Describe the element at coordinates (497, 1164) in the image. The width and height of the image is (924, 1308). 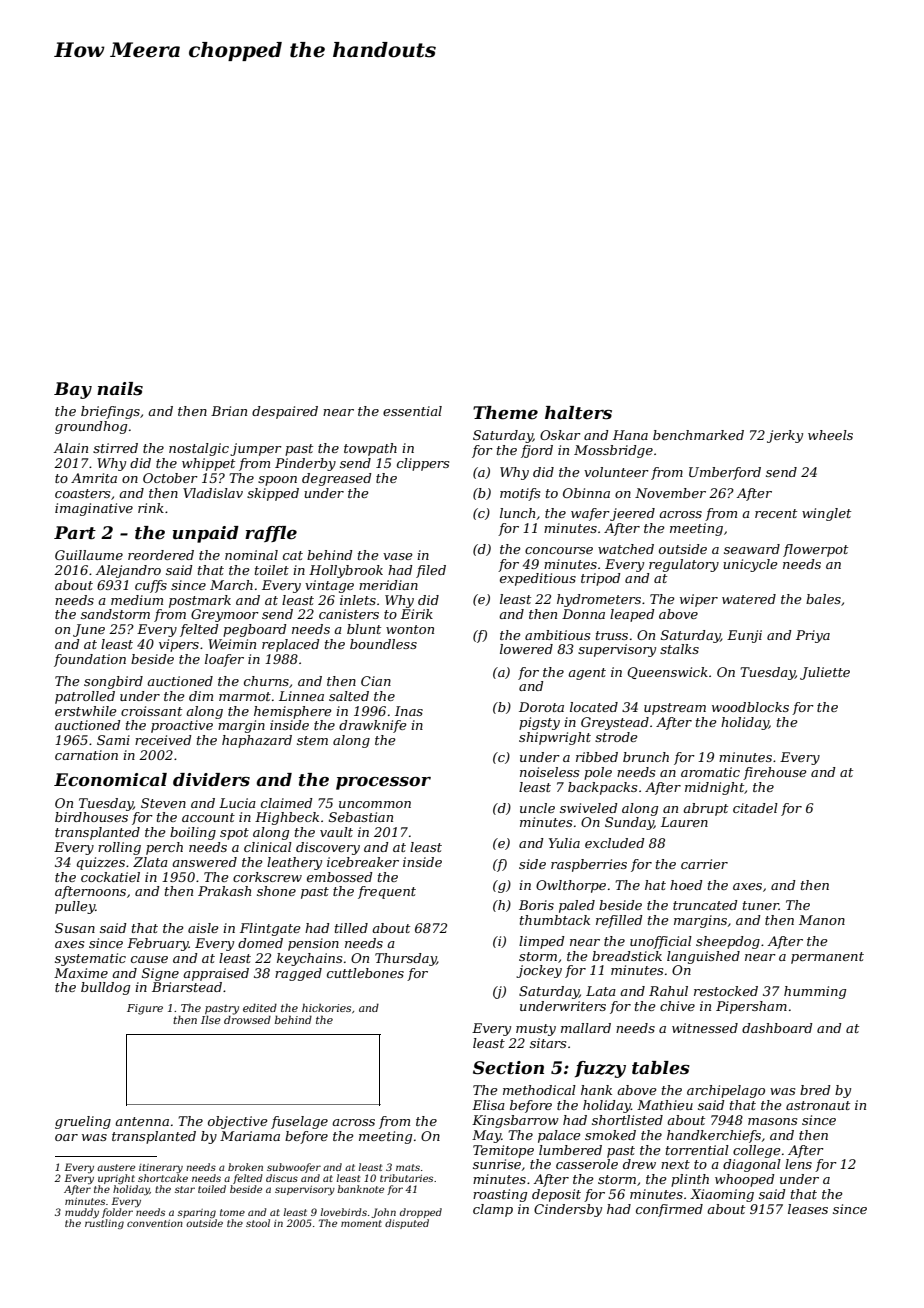
I see `sunrise` at that location.
